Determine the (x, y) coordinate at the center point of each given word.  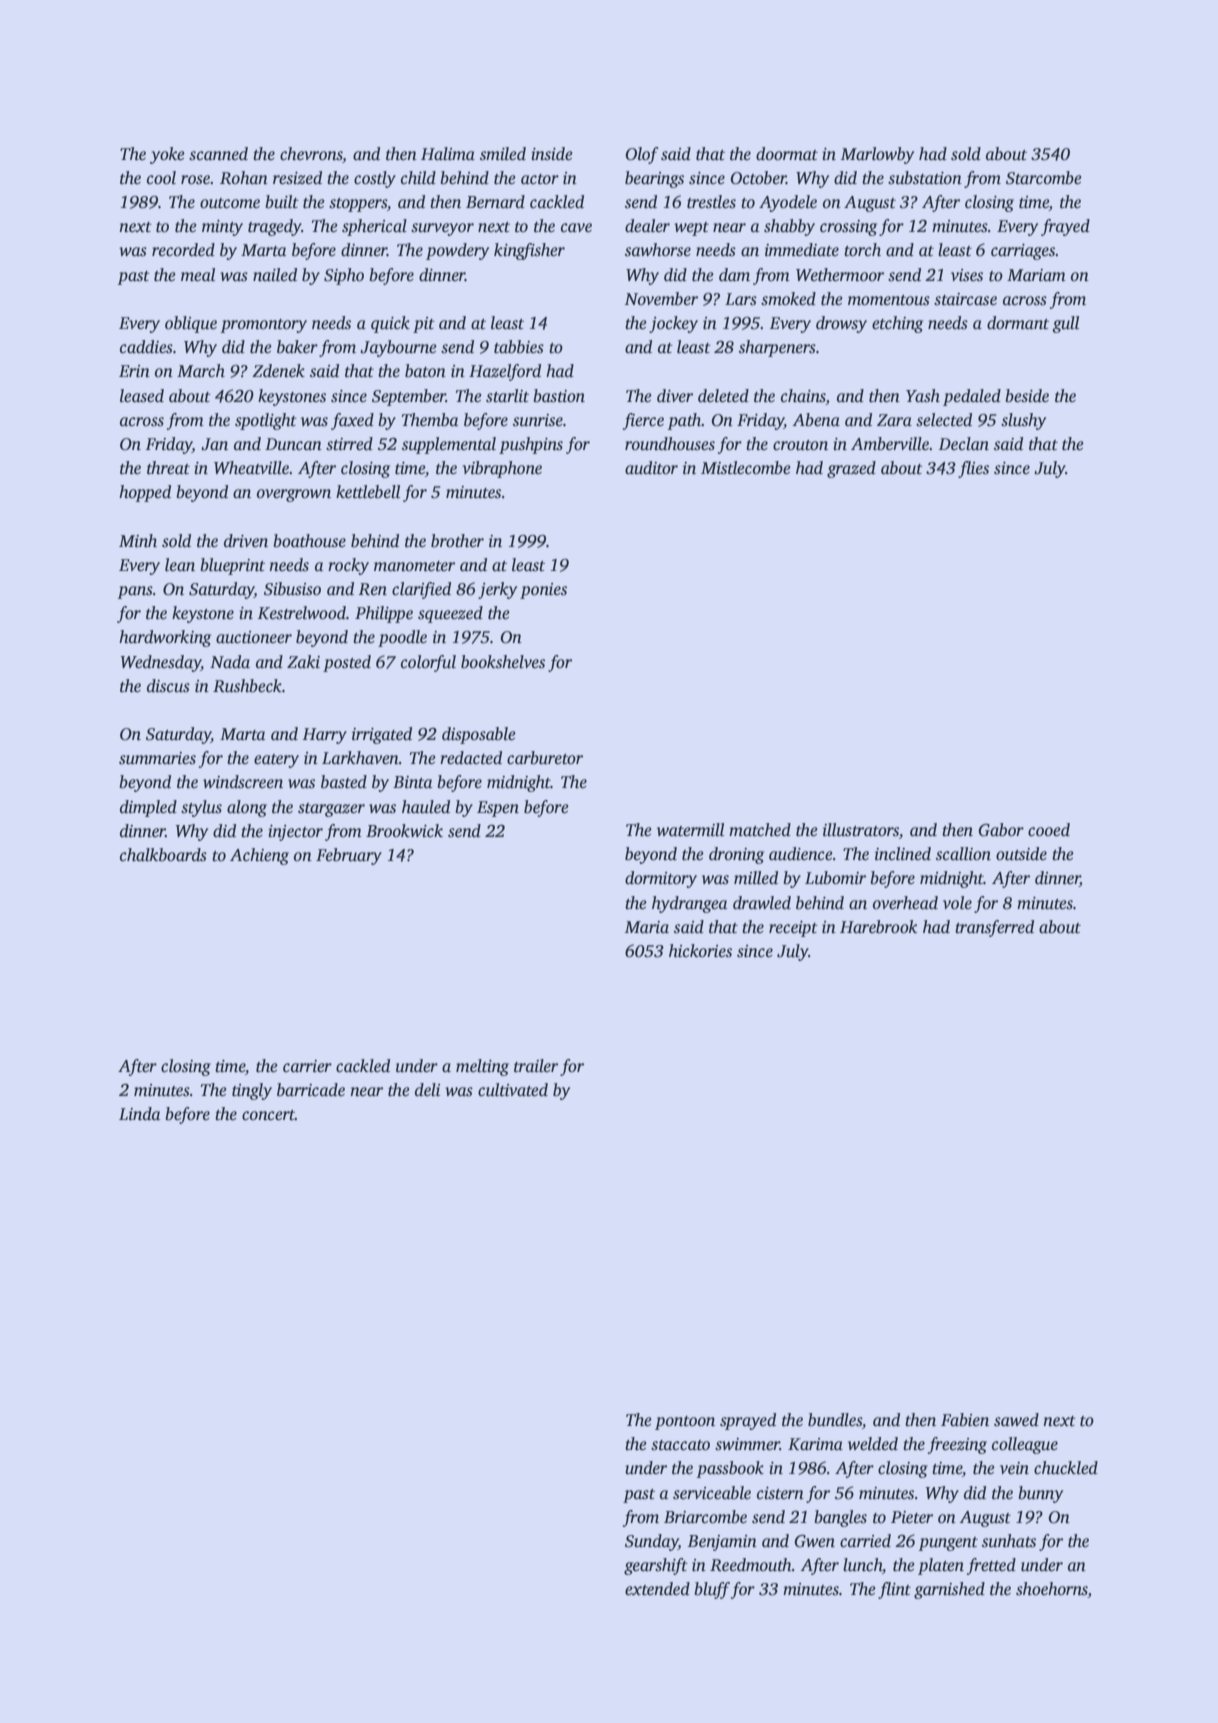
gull (1065, 324)
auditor (651, 468)
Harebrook (878, 927)
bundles (835, 1420)
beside (1027, 396)
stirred (349, 444)
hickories (700, 951)
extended (657, 1589)
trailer (536, 1066)
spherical (374, 227)
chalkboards (163, 855)
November (661, 299)
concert (268, 1115)
